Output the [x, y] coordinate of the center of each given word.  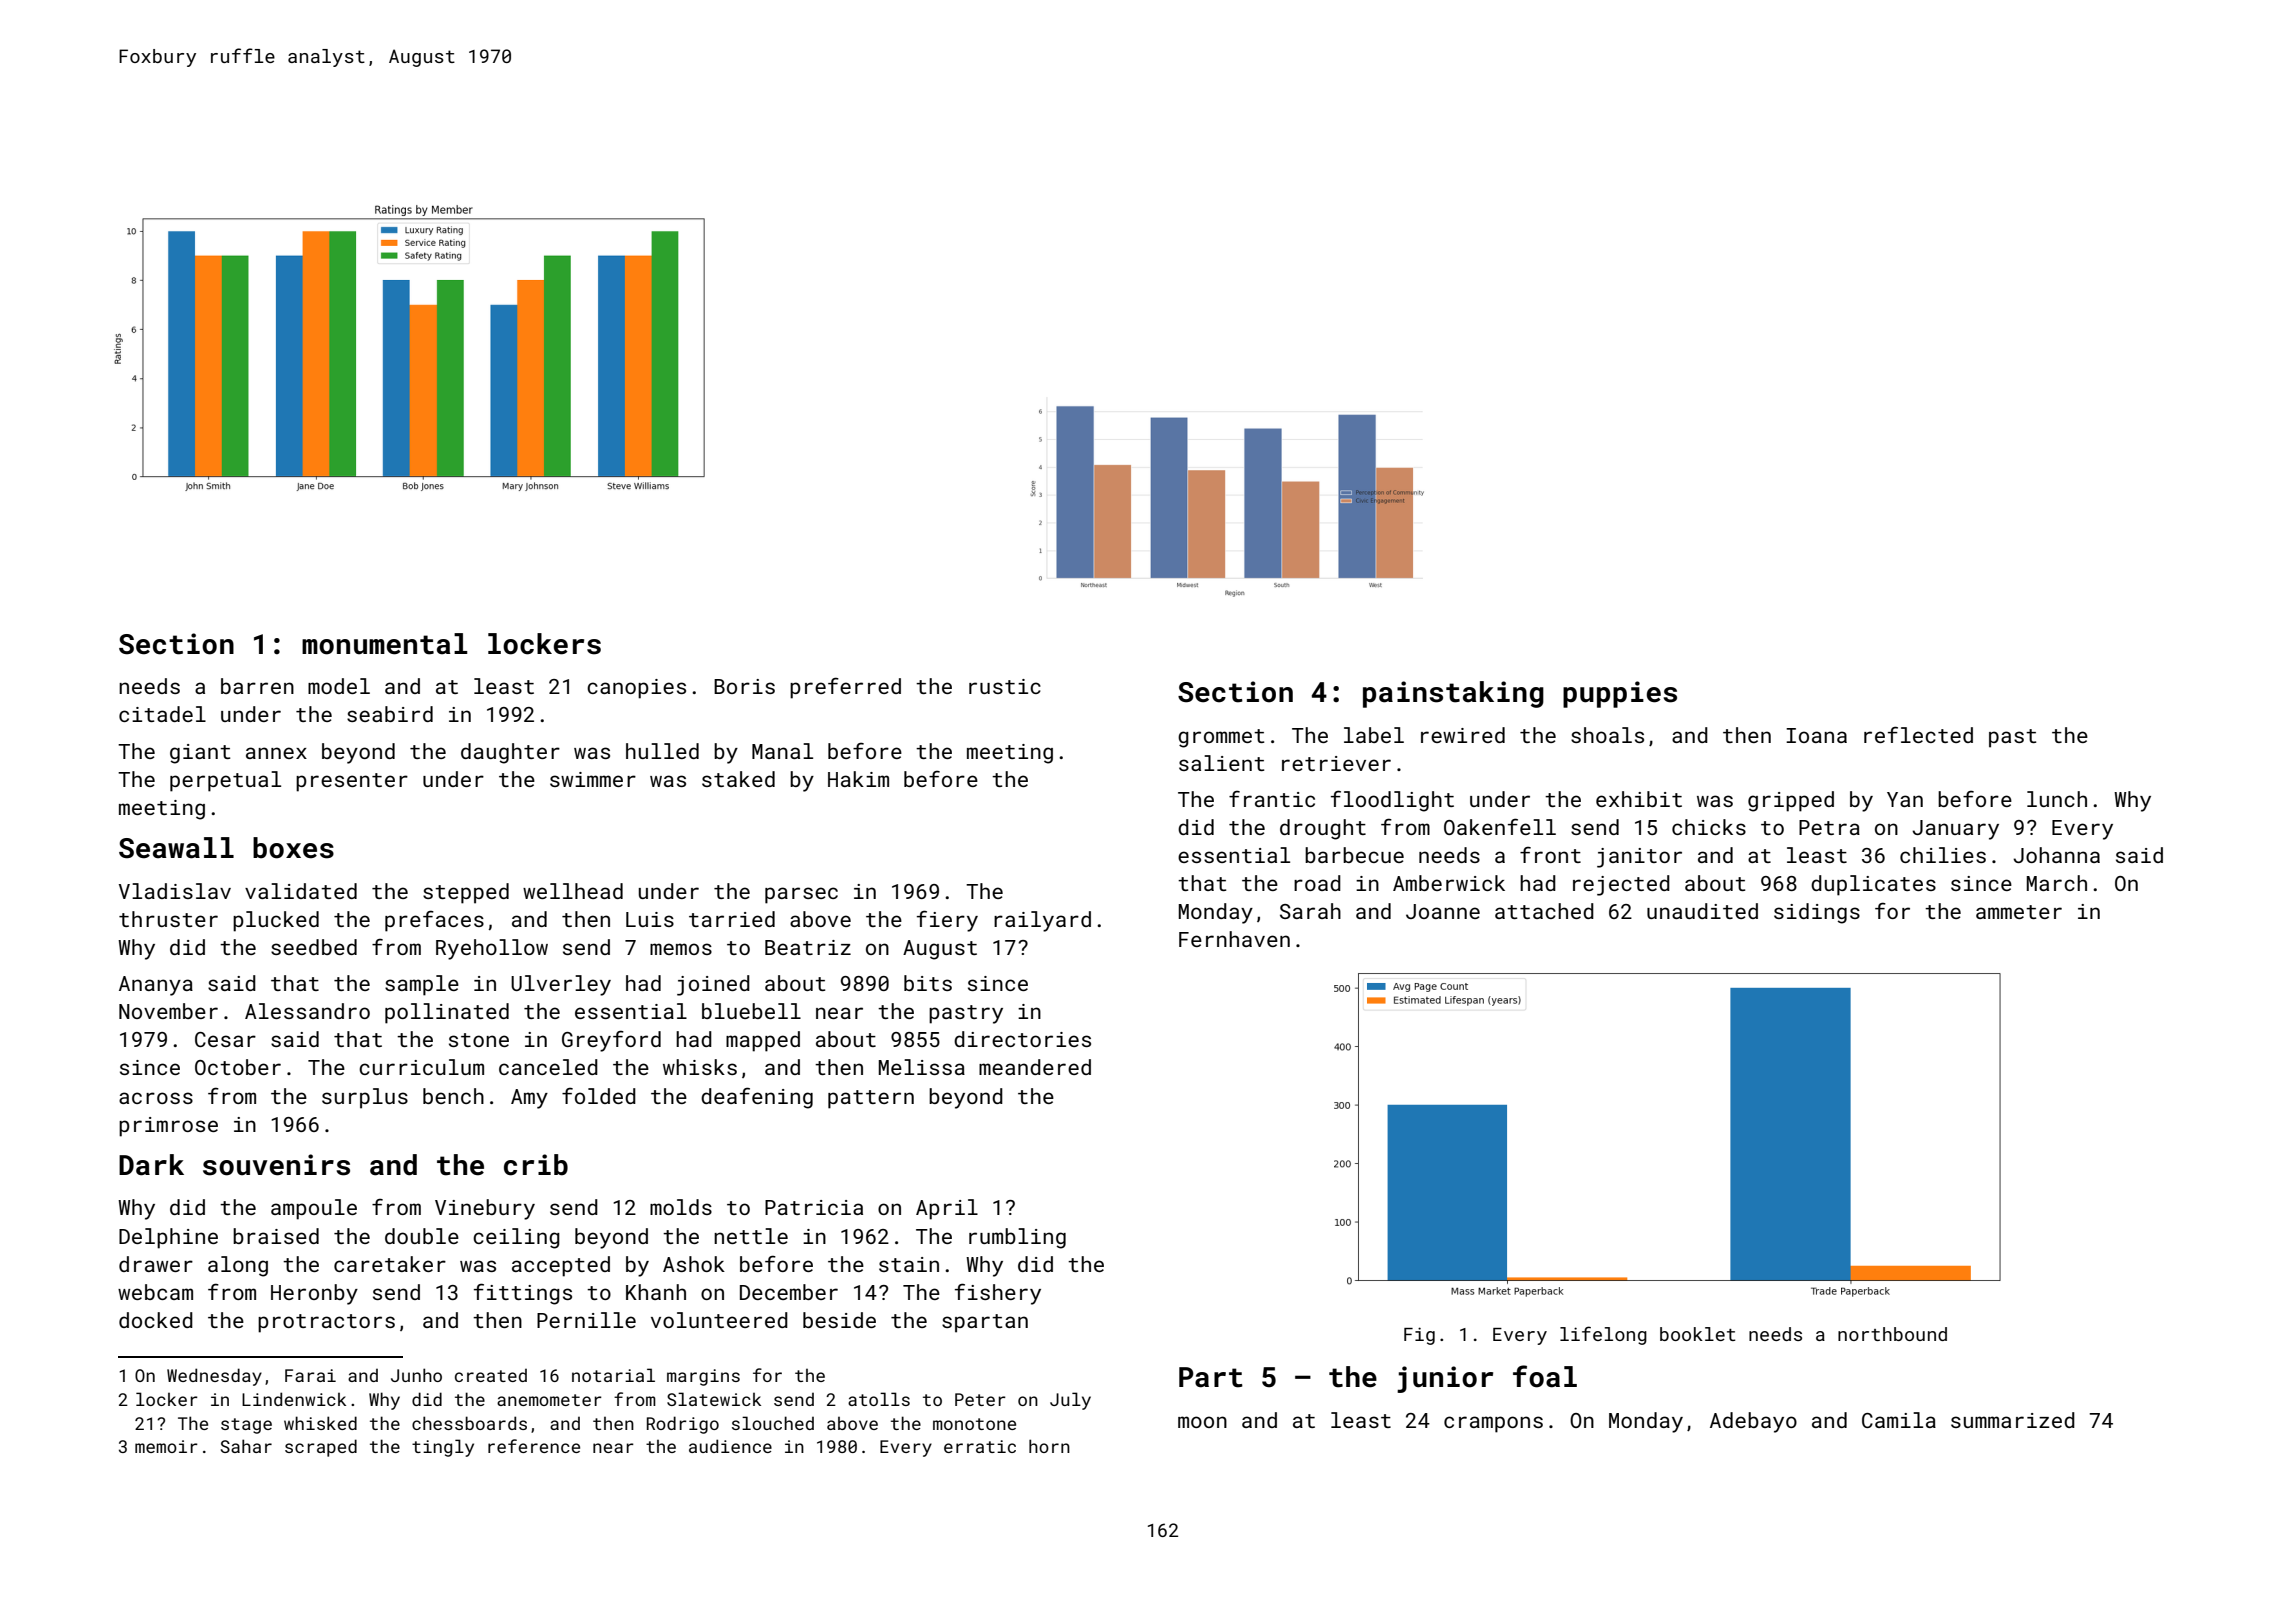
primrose [168, 1127]
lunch [2057, 799]
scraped [321, 1448]
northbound [1892, 1334]
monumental [385, 644]
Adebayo [1753, 1422]
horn [1049, 1446]
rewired [1463, 735]
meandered [1035, 1067]
